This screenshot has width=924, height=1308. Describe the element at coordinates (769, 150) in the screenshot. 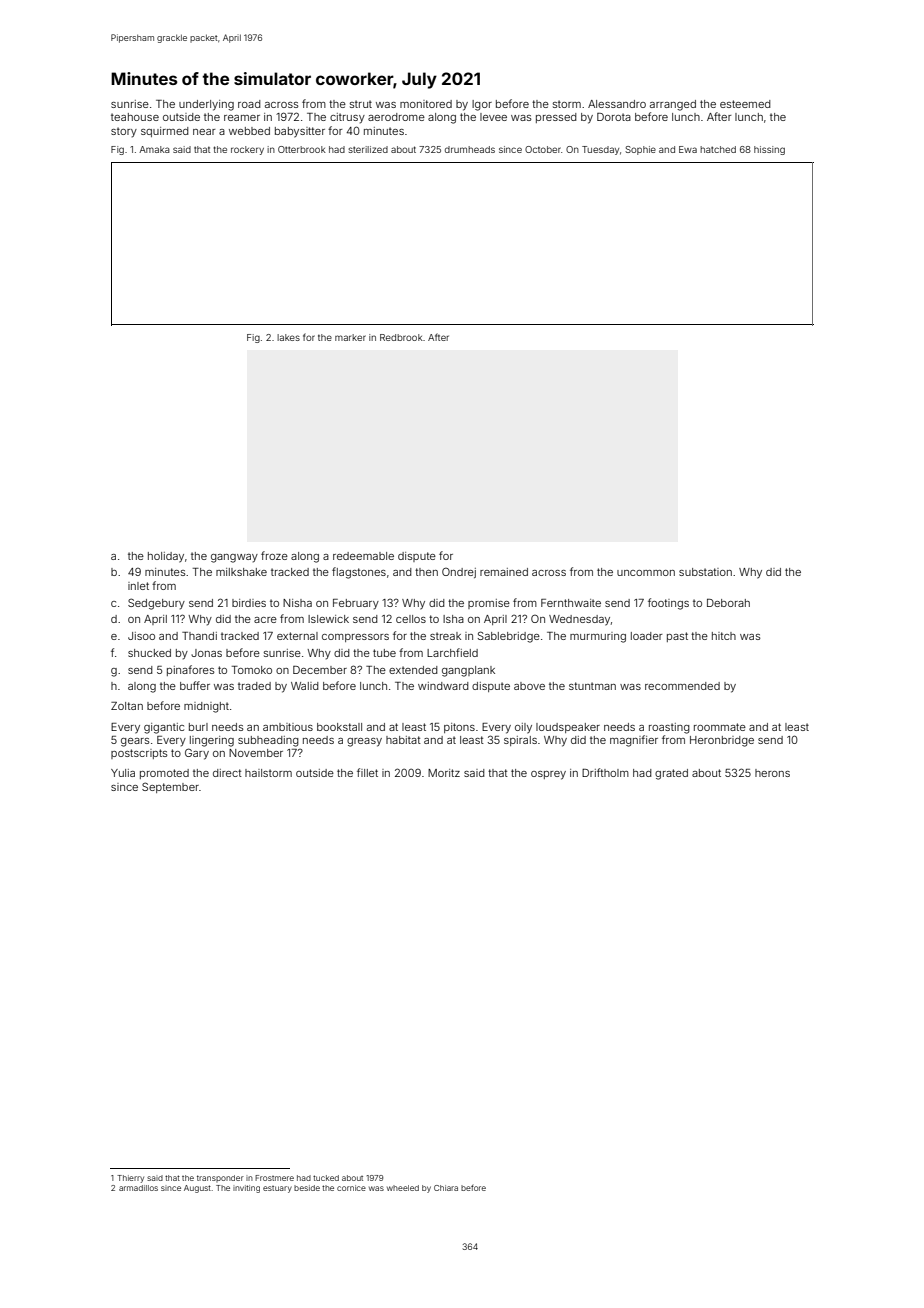

I see `hissing` at that location.
